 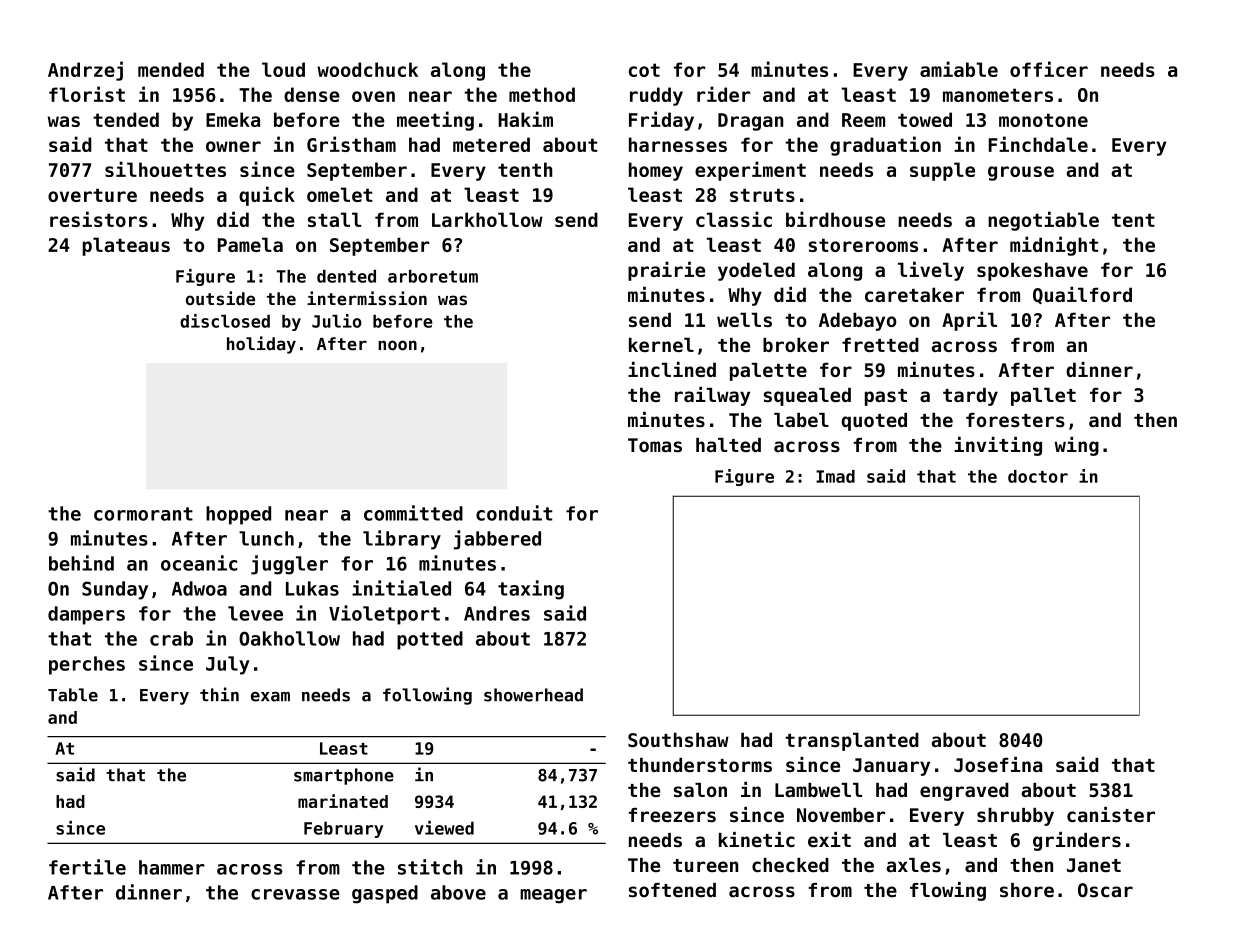 What do you see at coordinates (283, 69) in the screenshot?
I see `loud` at bounding box center [283, 69].
